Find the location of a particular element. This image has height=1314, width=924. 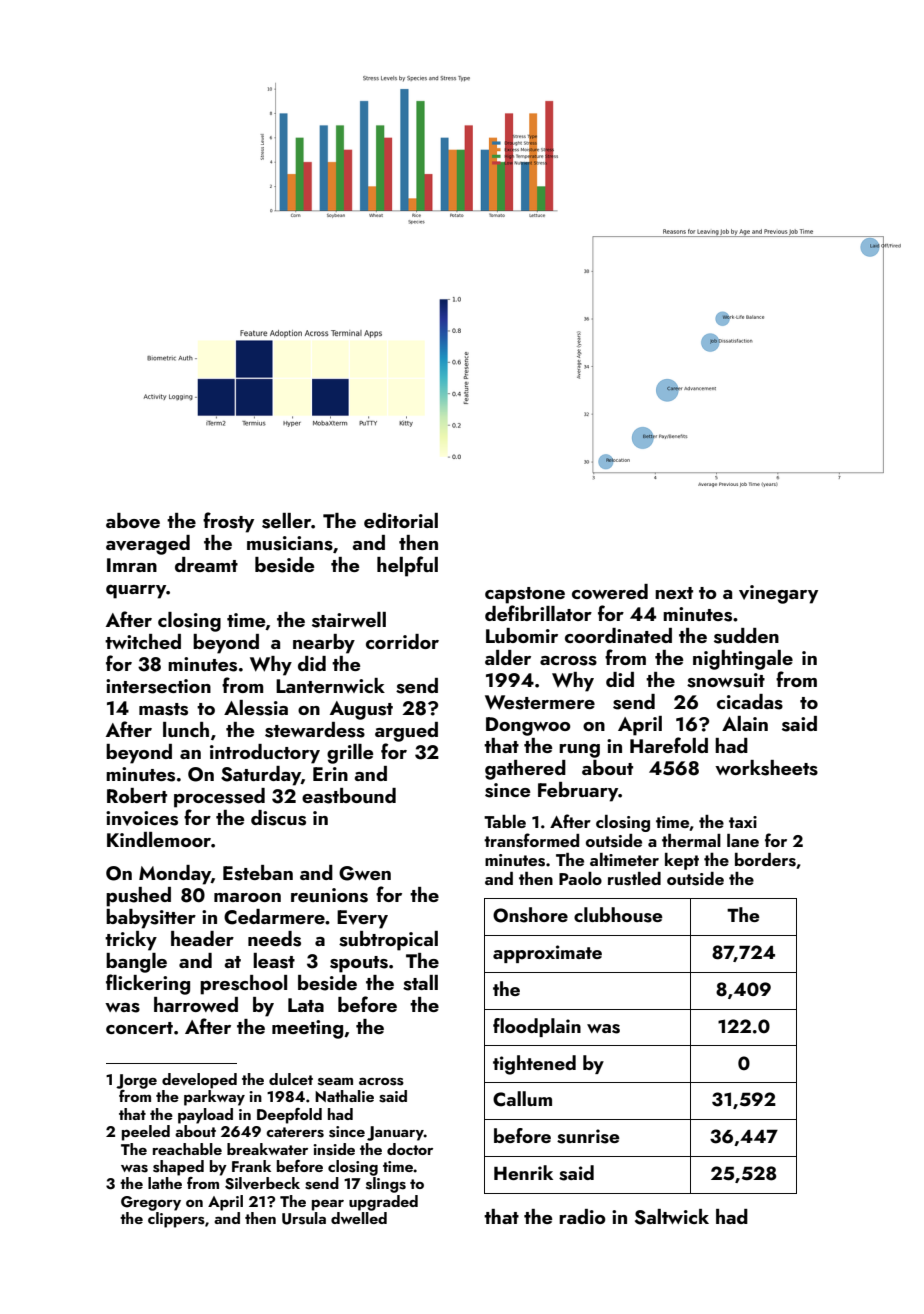

Onshore is located at coordinates (530, 915).
